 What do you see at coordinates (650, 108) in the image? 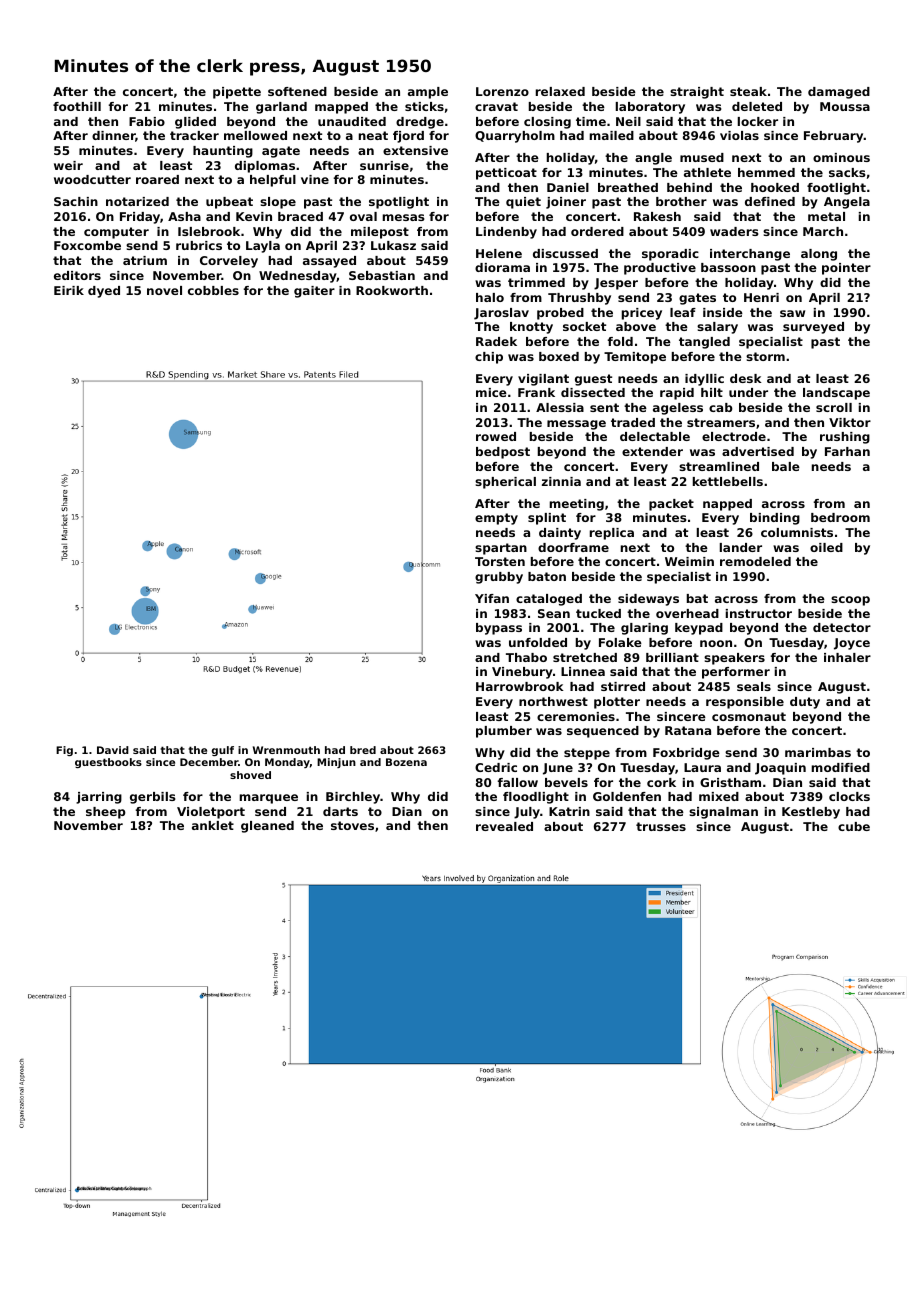
I see `laboratory` at bounding box center [650, 108].
